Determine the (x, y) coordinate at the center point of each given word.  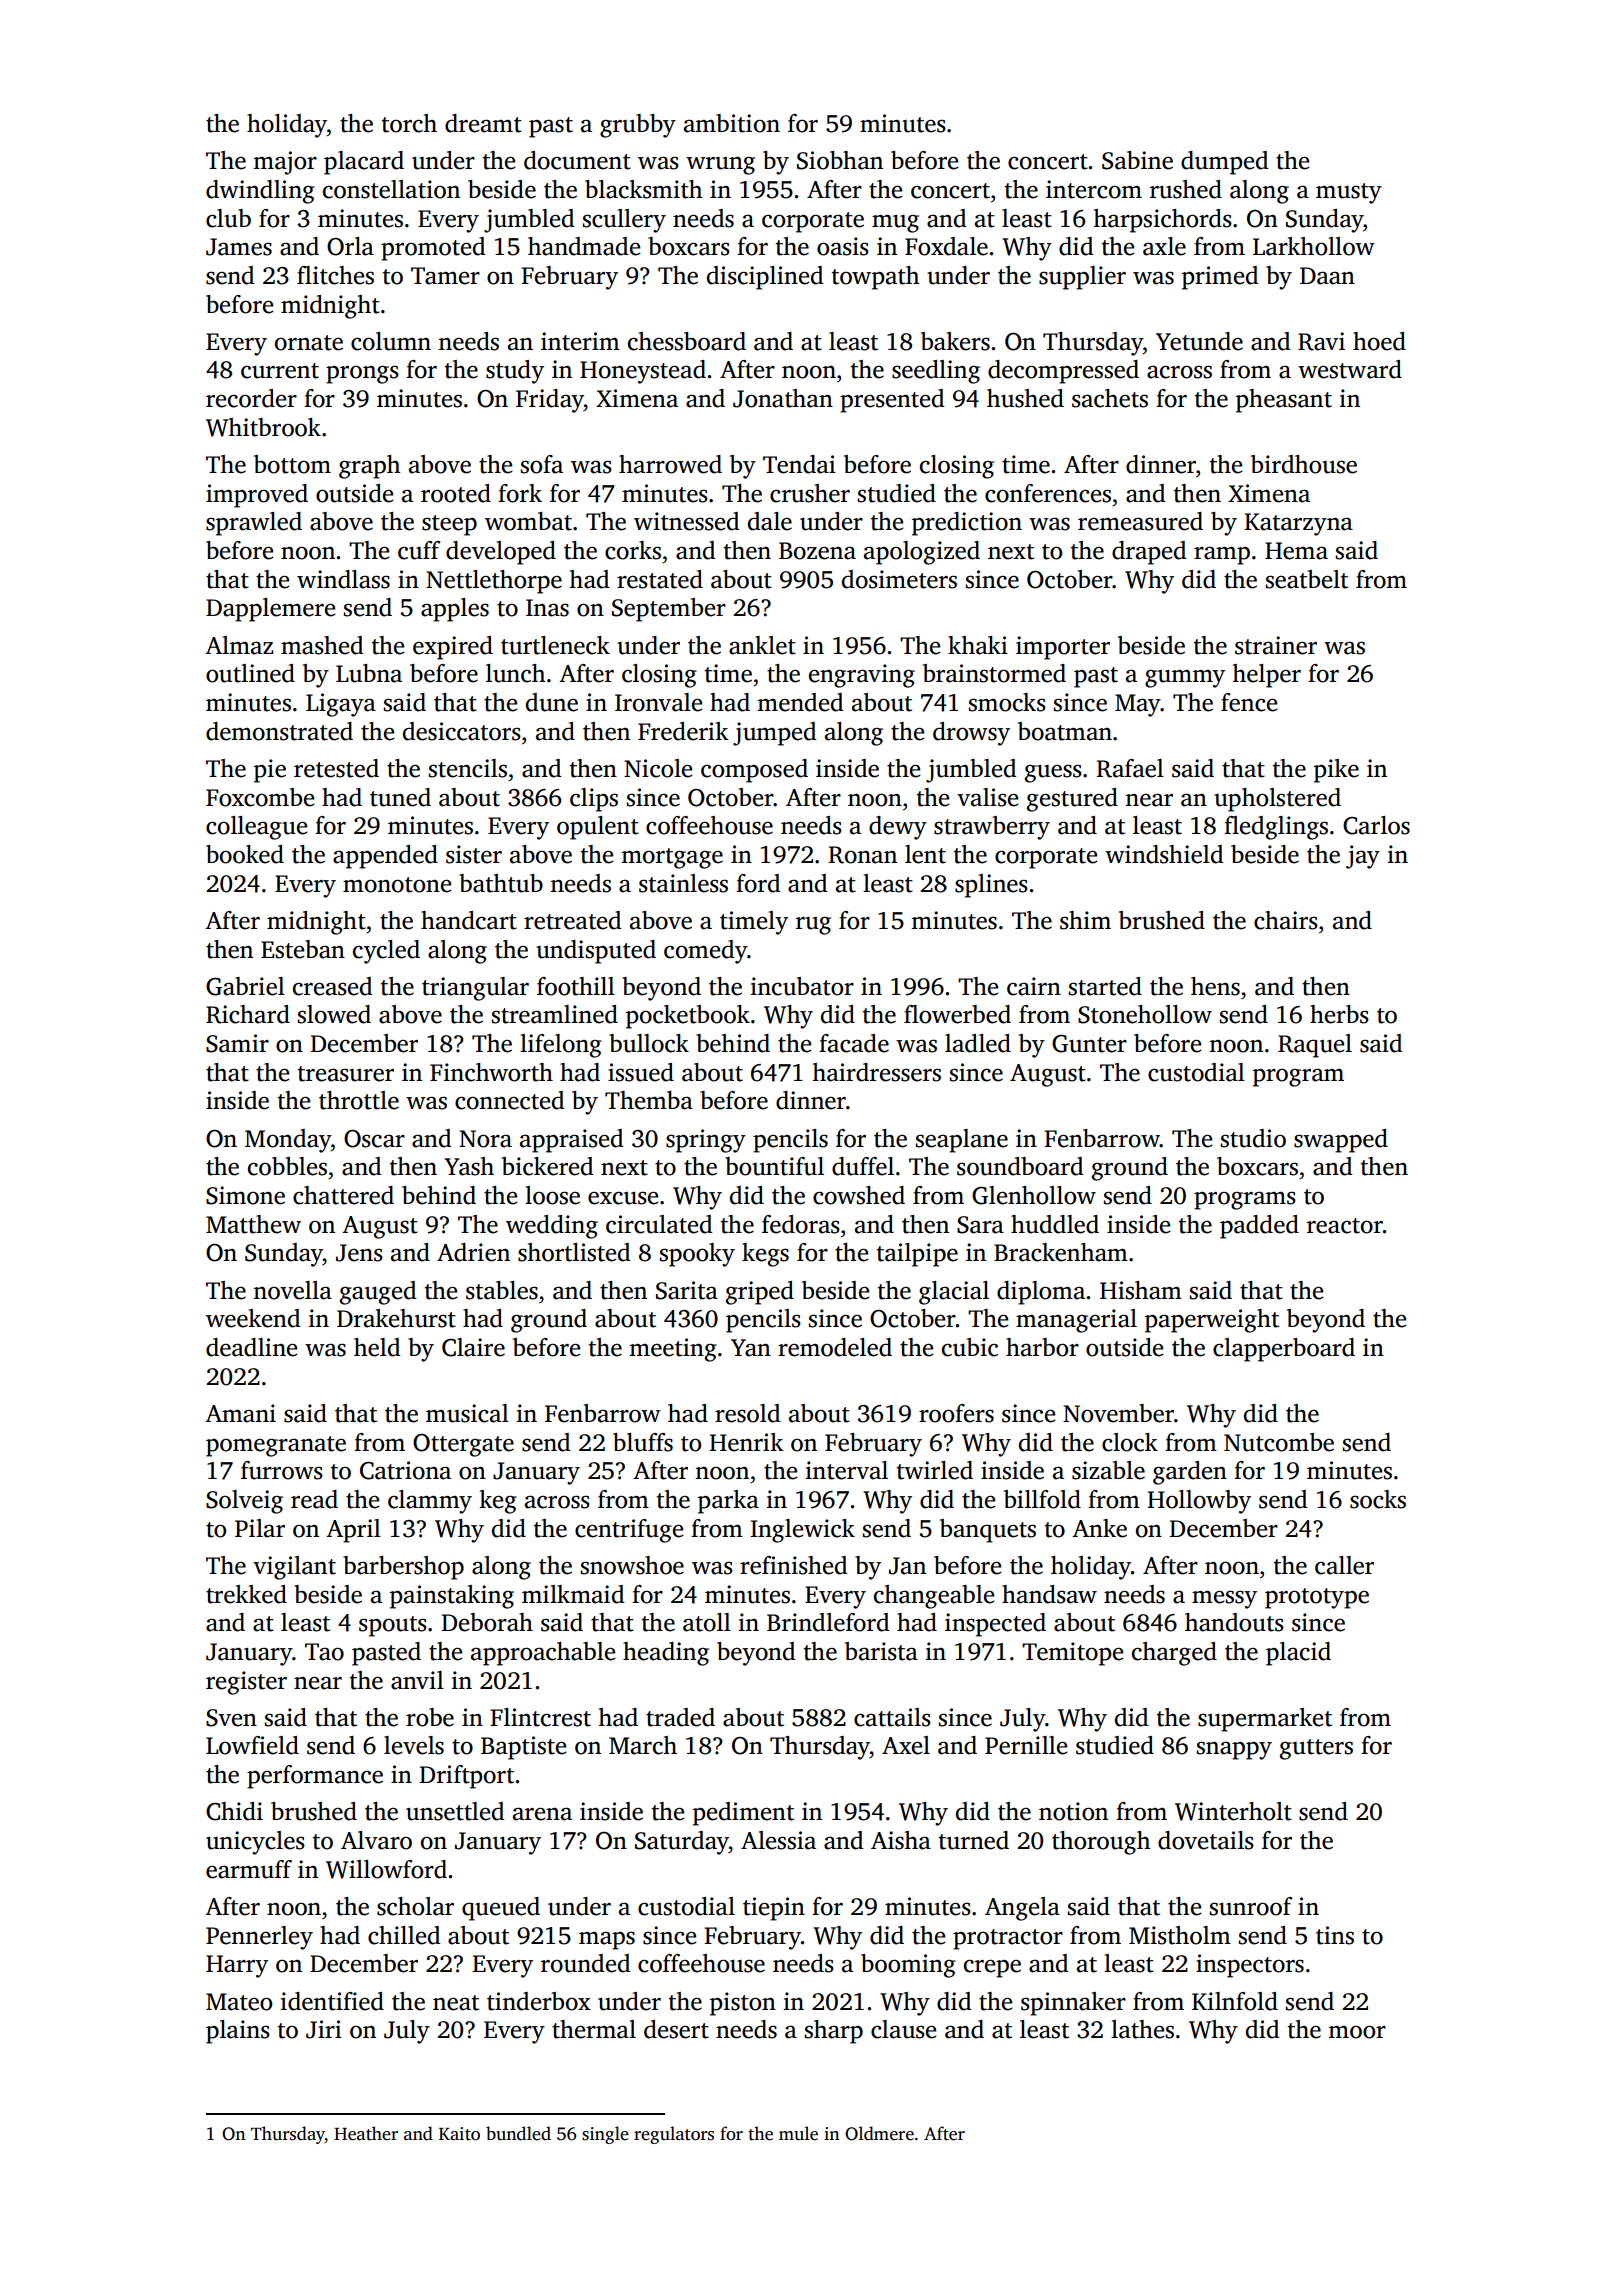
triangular (475, 989)
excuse (623, 1198)
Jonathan (783, 398)
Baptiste (523, 1748)
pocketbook (688, 1017)
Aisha (901, 1840)
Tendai (799, 464)
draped (1149, 553)
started (1105, 986)
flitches (335, 275)
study (515, 372)
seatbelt (1307, 579)
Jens (359, 1253)
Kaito (459, 2134)
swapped (1341, 1141)
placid (1298, 1654)
